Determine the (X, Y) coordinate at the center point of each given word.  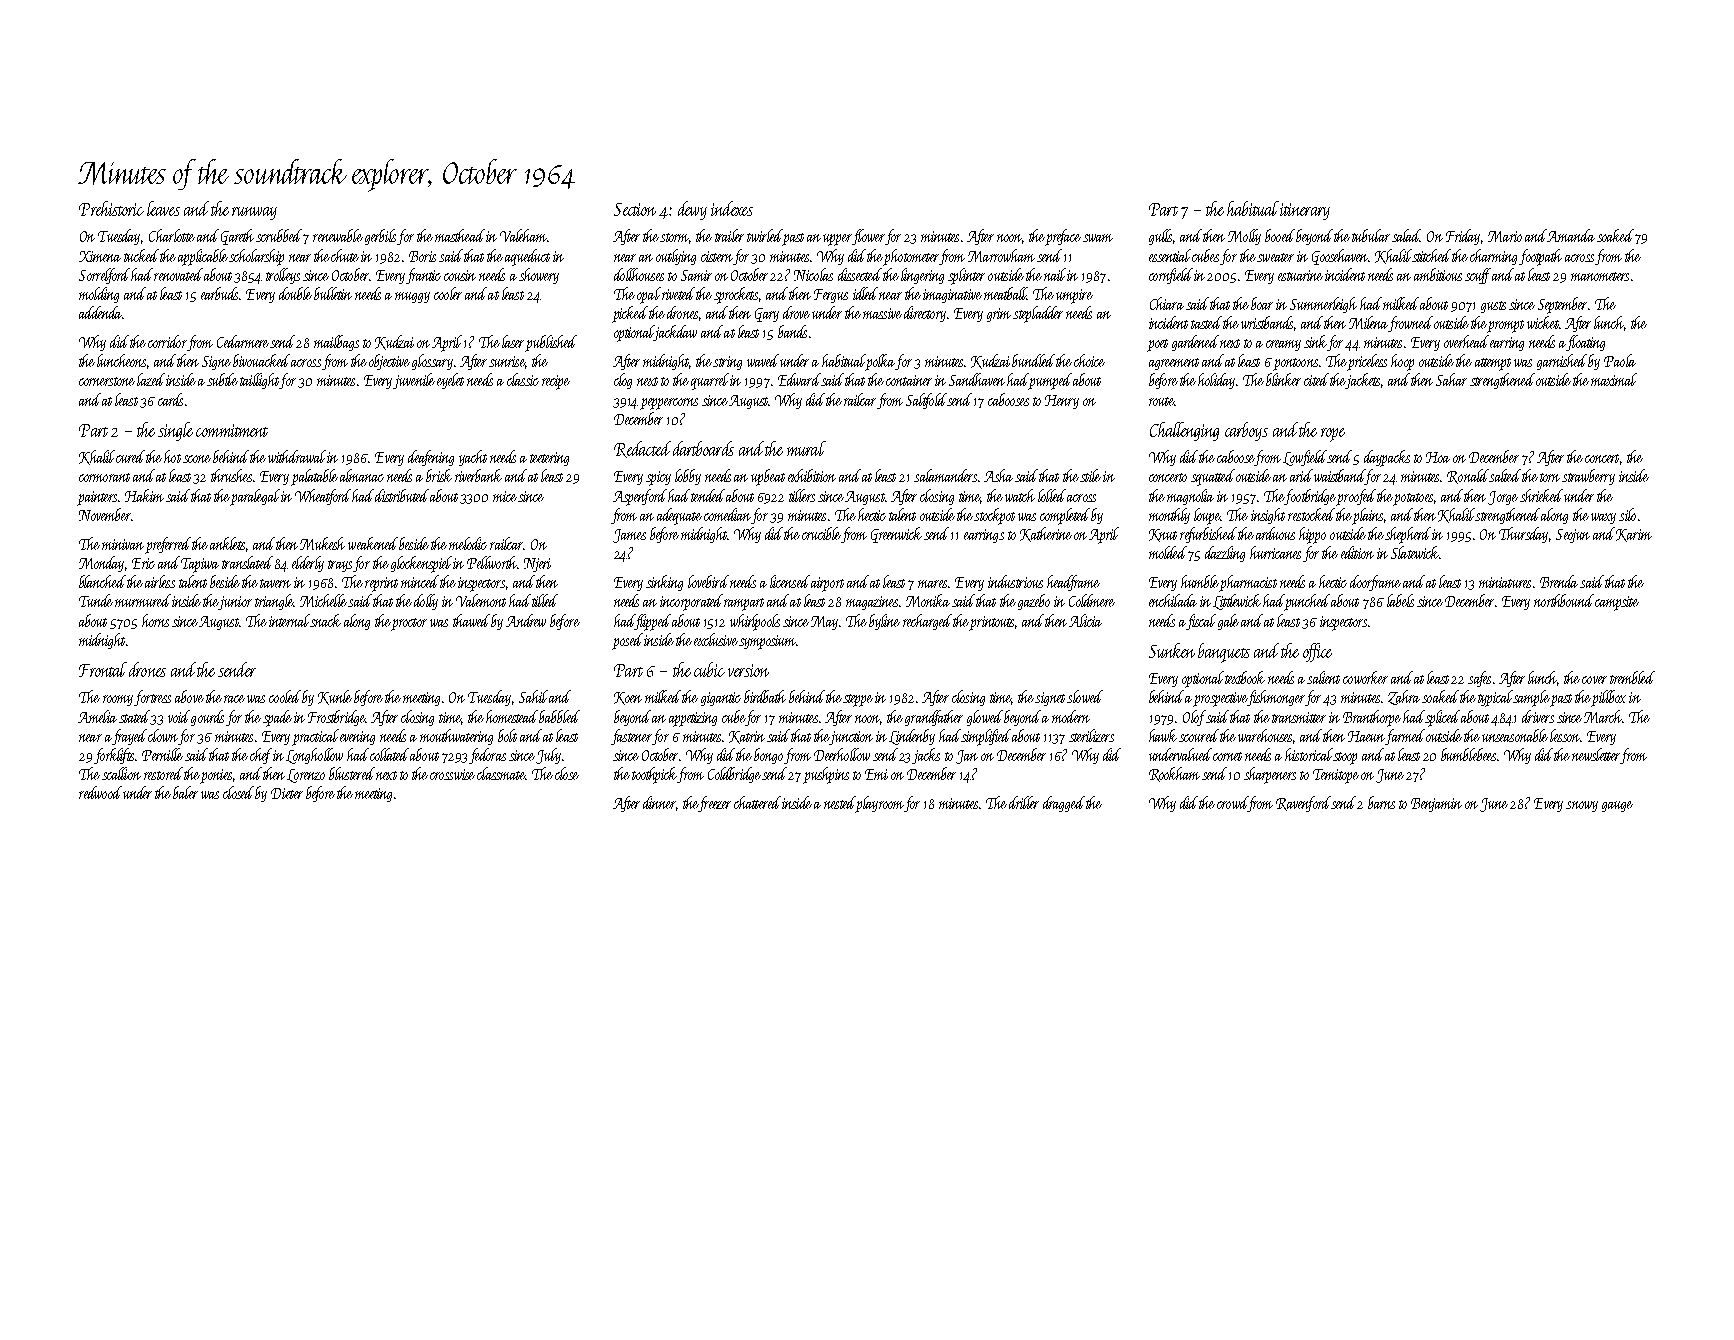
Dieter (287, 793)
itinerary (1305, 211)
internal (289, 620)
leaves (163, 208)
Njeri (537, 565)
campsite (1617, 603)
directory (925, 314)
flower (868, 237)
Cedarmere (243, 341)
